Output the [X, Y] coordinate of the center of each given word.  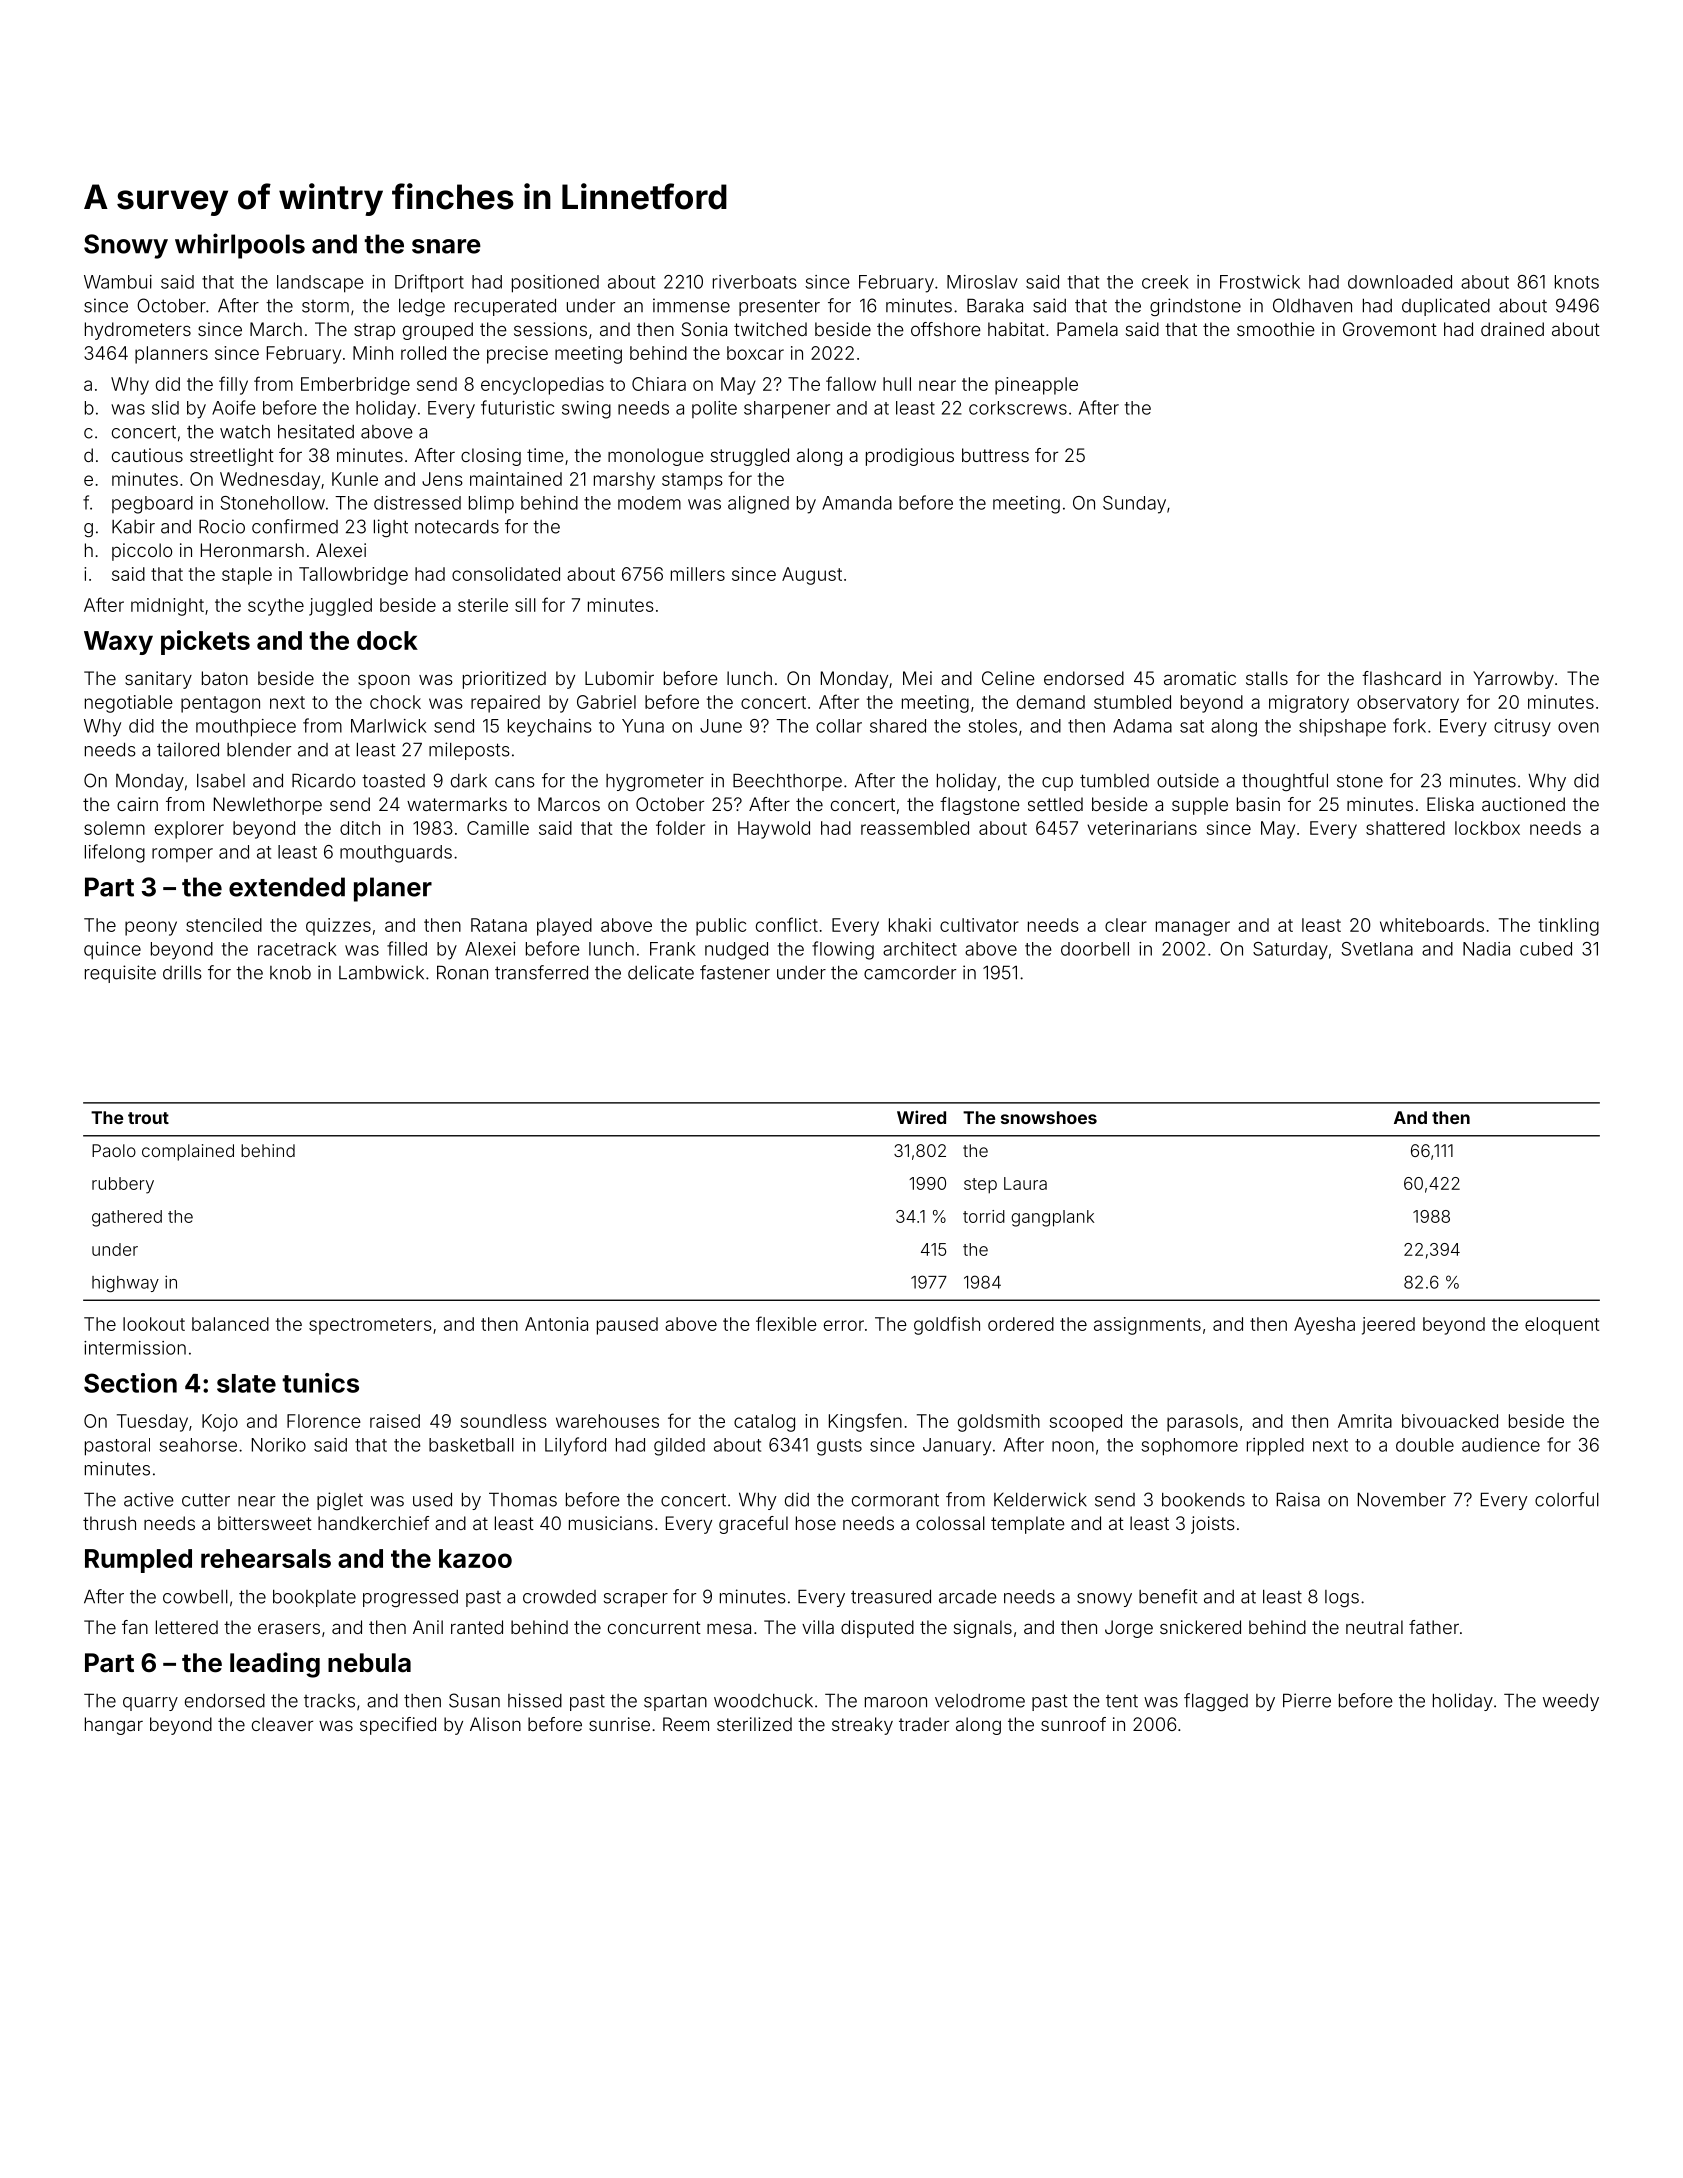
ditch [360, 828]
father [1434, 1627]
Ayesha [1324, 1326]
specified [398, 1726]
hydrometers [138, 331]
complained [188, 1152]
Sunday [1134, 505]
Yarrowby [1513, 680]
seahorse [198, 1445]
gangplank [1052, 1218]
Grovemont [1390, 329]
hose [816, 1523]
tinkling [1569, 927]
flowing [843, 950]
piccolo [142, 552]
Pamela [1087, 329]
